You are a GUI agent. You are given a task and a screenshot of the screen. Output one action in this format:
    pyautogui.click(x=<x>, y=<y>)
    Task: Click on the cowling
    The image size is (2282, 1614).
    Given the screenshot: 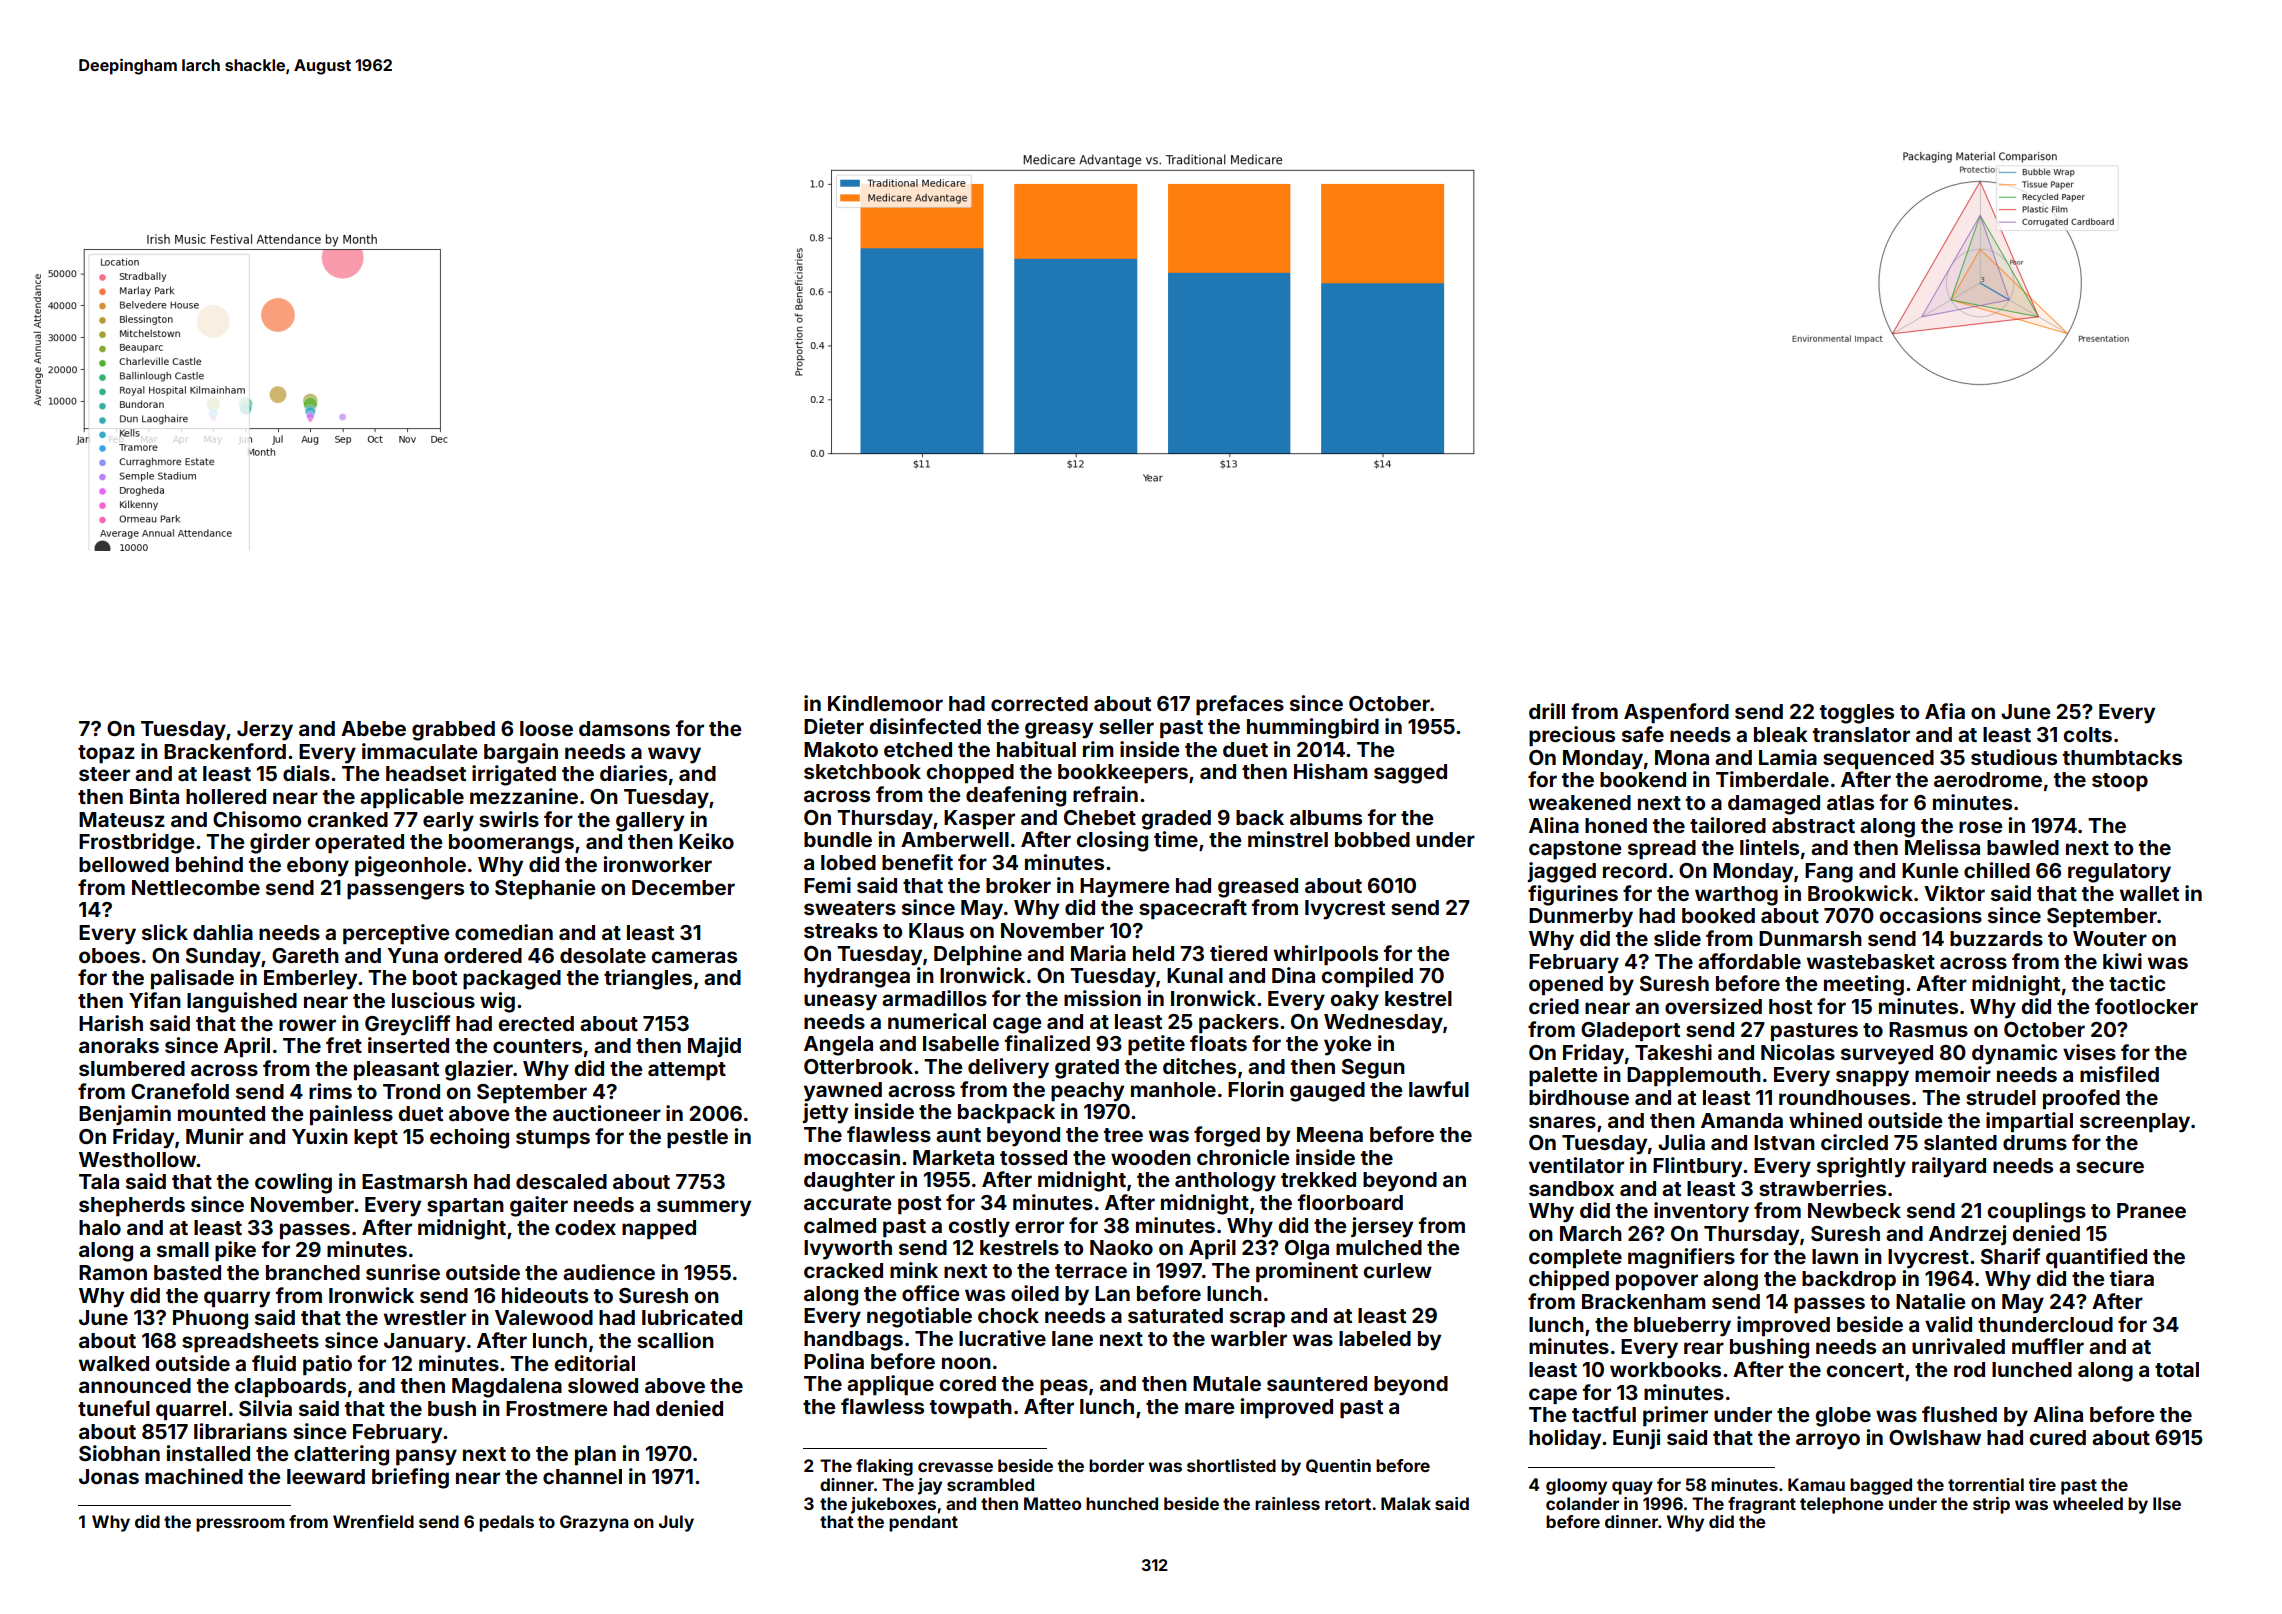 What is the action you would take?
    pyautogui.click(x=293, y=1183)
